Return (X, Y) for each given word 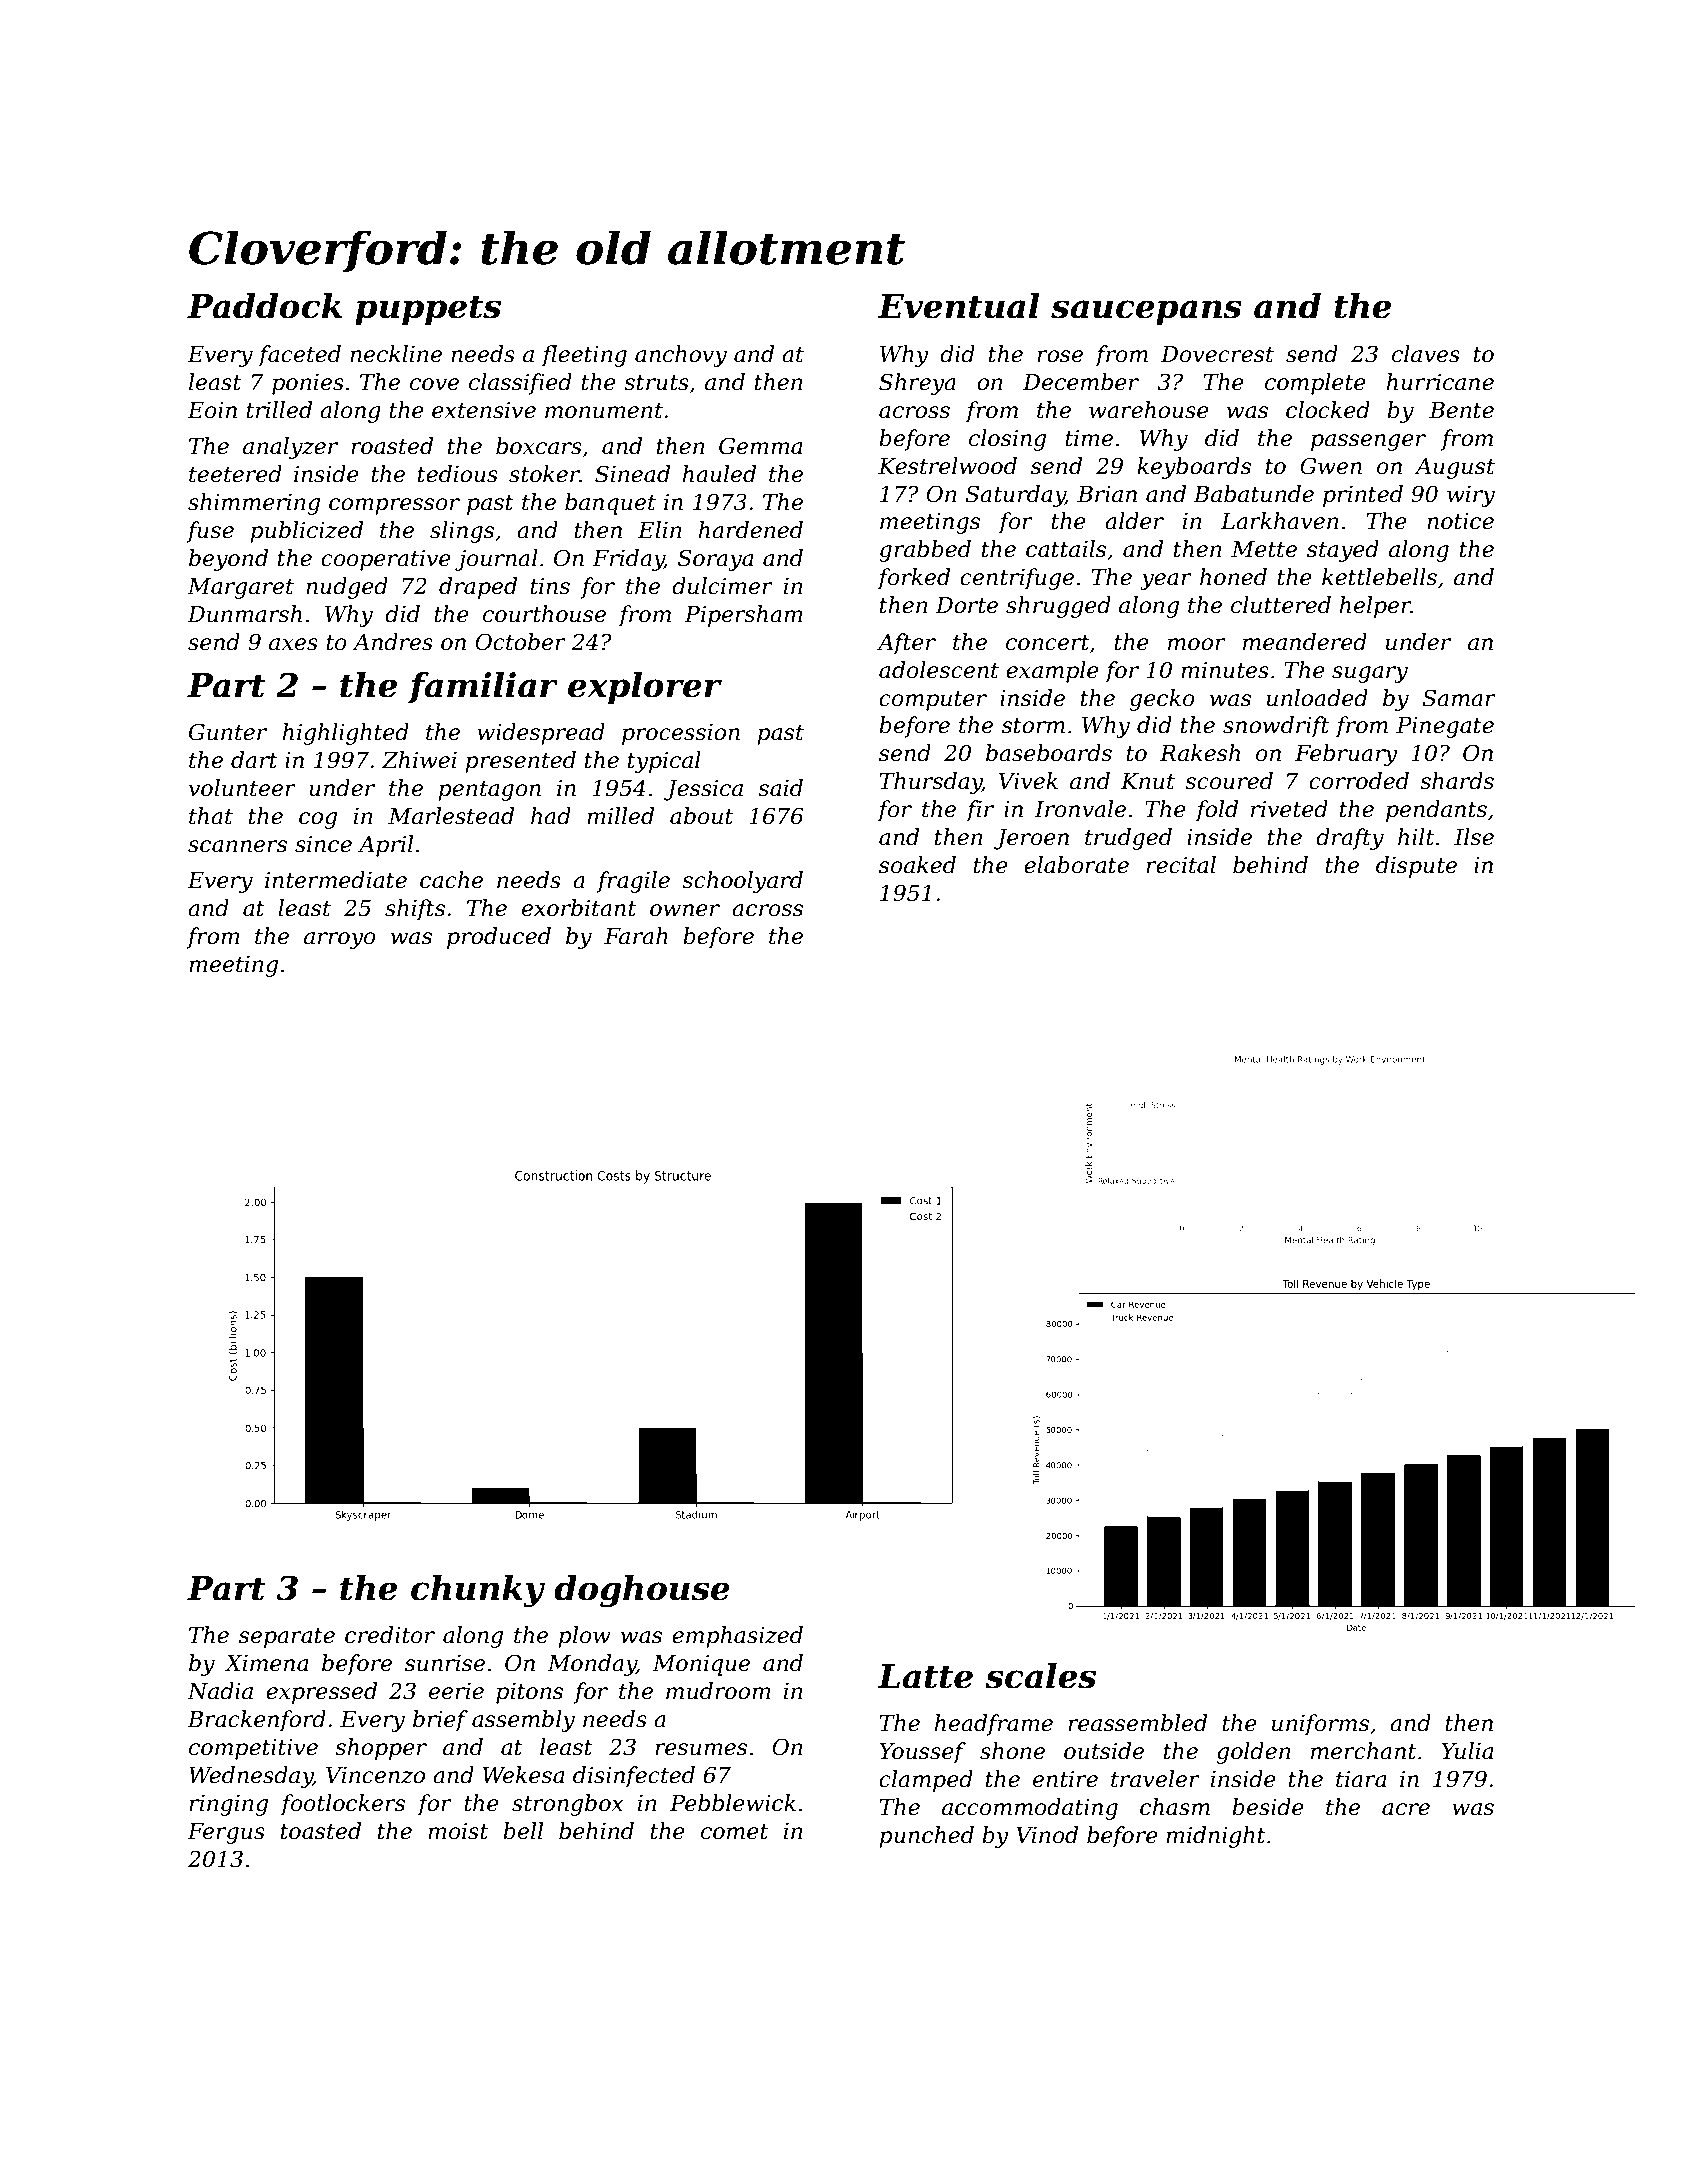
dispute (1416, 867)
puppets (428, 310)
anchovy (681, 356)
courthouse (544, 614)
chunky (478, 1591)
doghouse (642, 1591)
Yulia (1467, 1751)
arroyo (340, 940)
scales (1040, 1676)
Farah (636, 936)
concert (1048, 643)
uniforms (1320, 1725)
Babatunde (1253, 494)
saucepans (1146, 312)
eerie (456, 1691)
